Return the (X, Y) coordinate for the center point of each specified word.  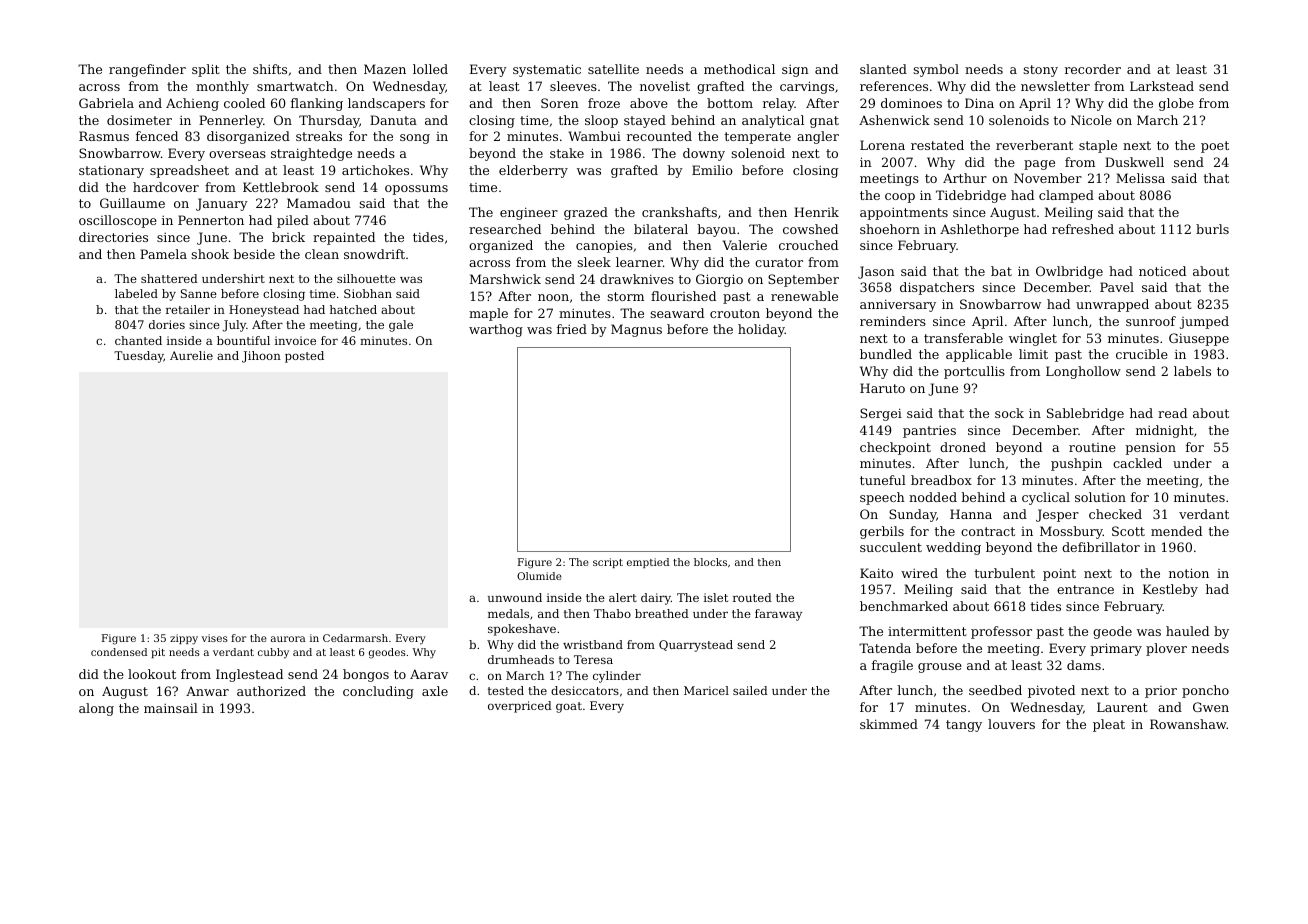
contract (988, 531)
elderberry (533, 171)
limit (1033, 354)
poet (1215, 147)
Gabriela (106, 103)
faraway (778, 615)
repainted (344, 238)
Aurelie (191, 355)
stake (567, 153)
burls (1212, 229)
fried (572, 329)
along (96, 709)
